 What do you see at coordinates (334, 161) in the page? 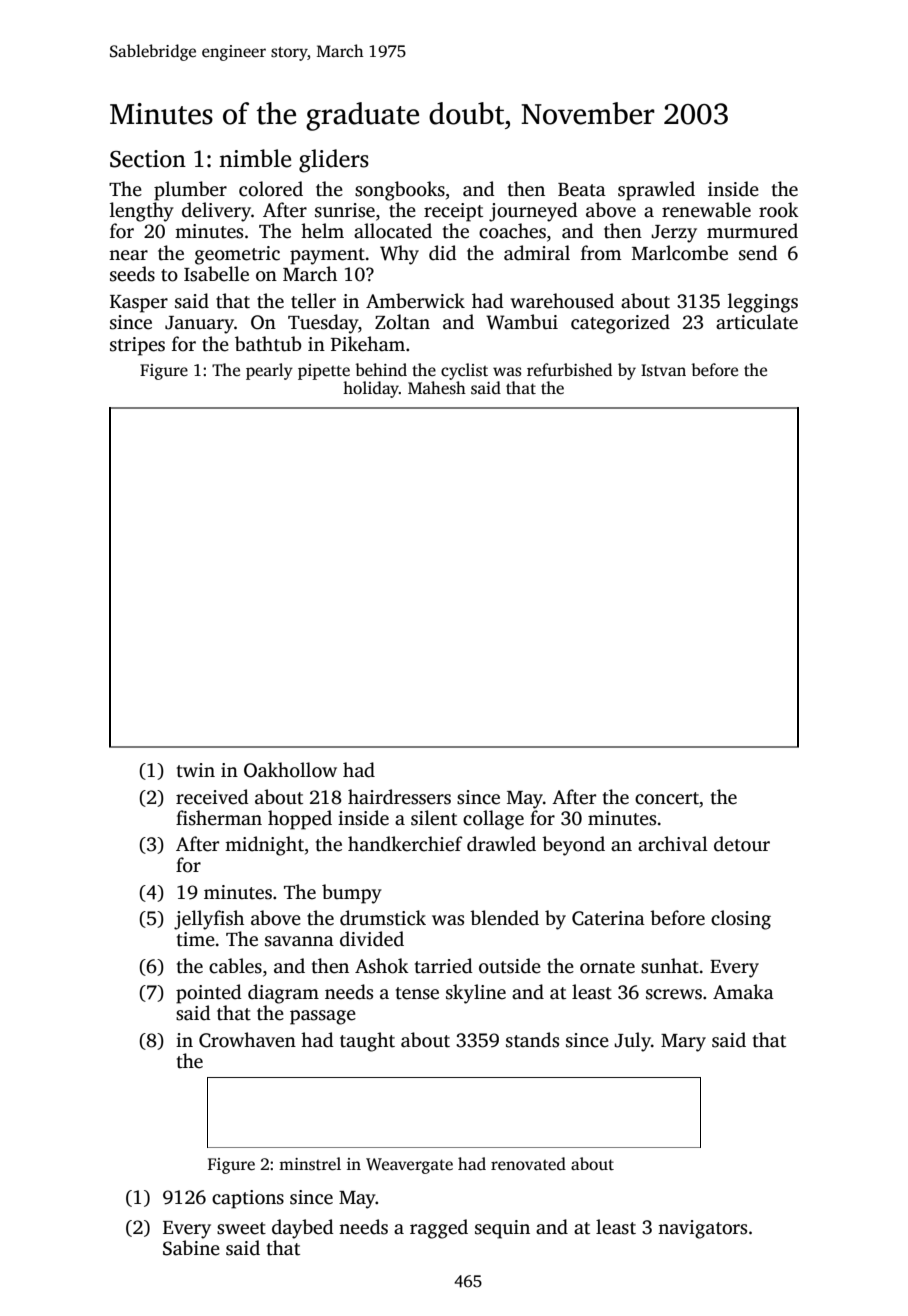
I see `gliders` at bounding box center [334, 161].
